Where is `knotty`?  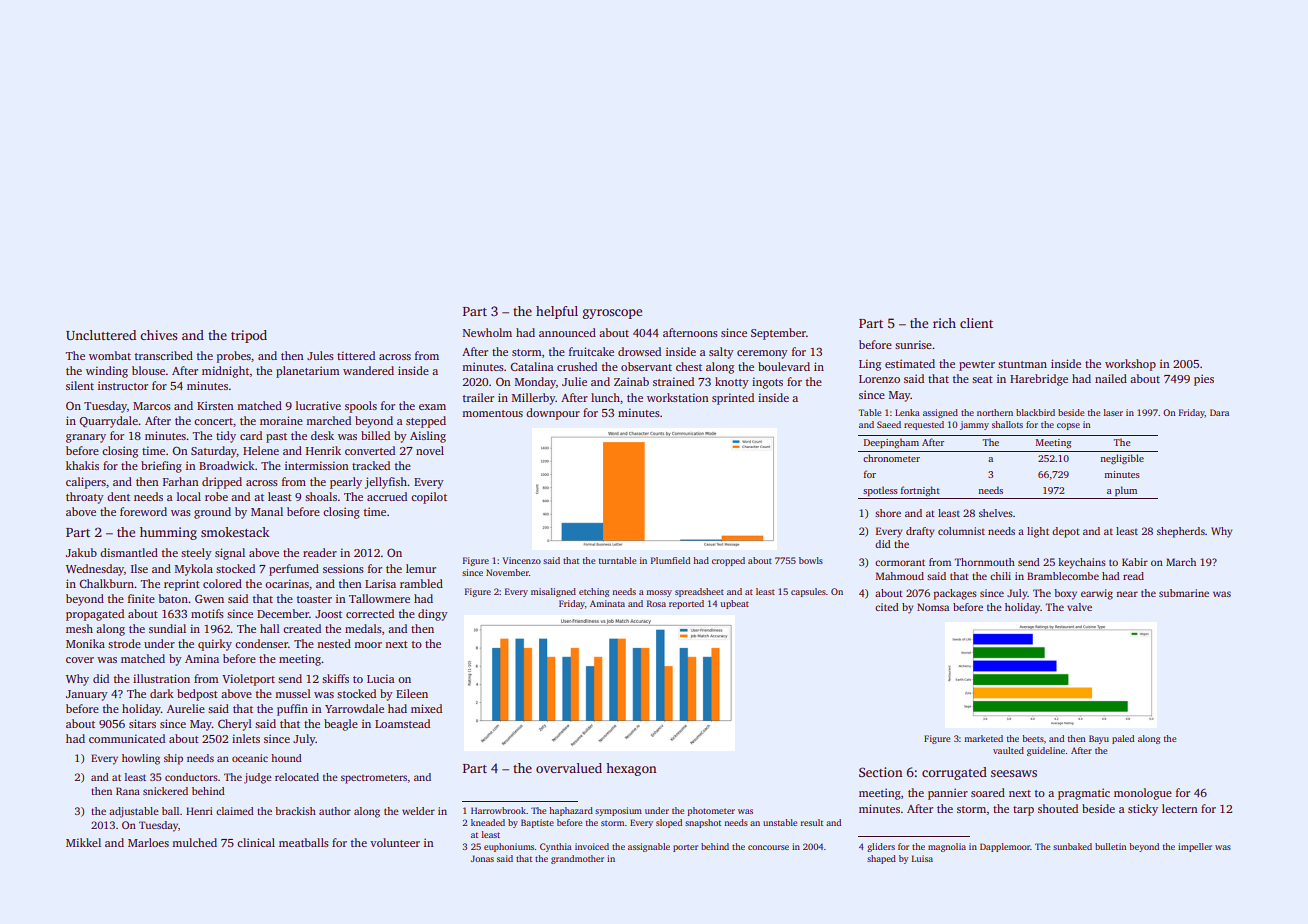
knotty is located at coordinates (732, 383).
